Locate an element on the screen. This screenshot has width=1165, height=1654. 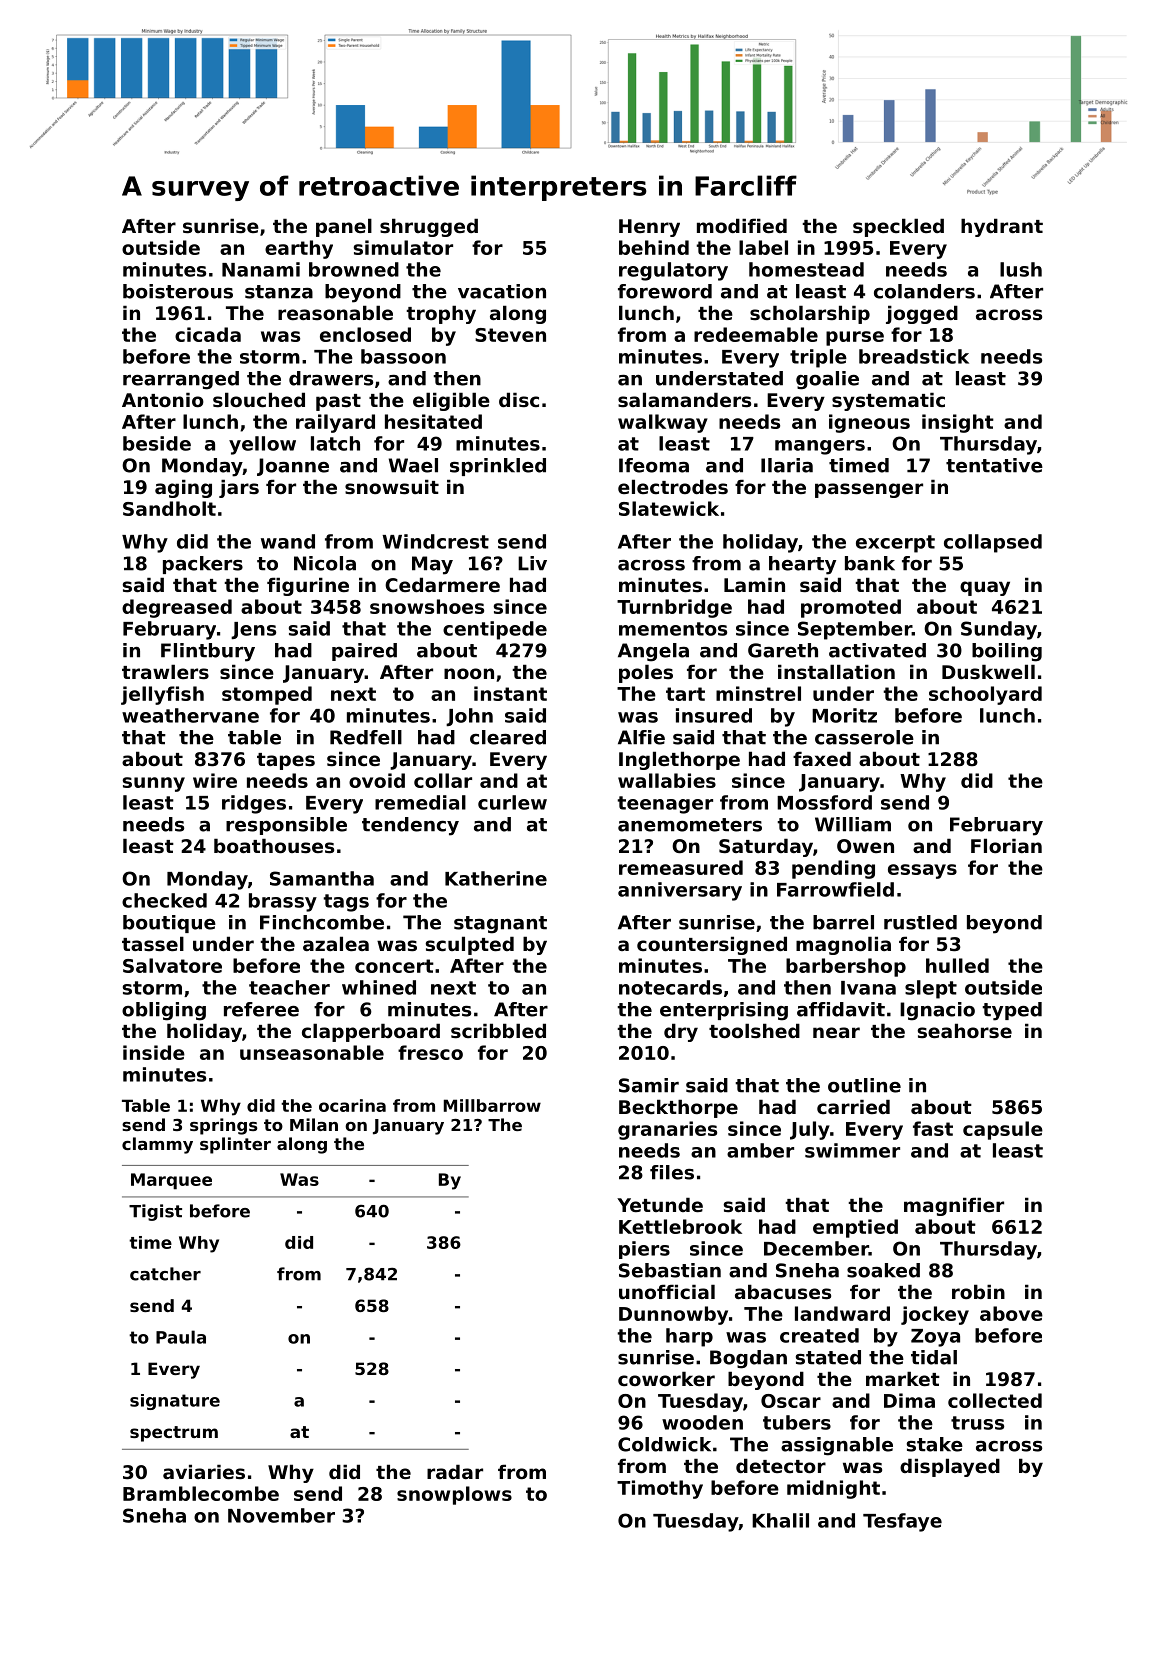
aviaries is located at coordinates (204, 1472).
